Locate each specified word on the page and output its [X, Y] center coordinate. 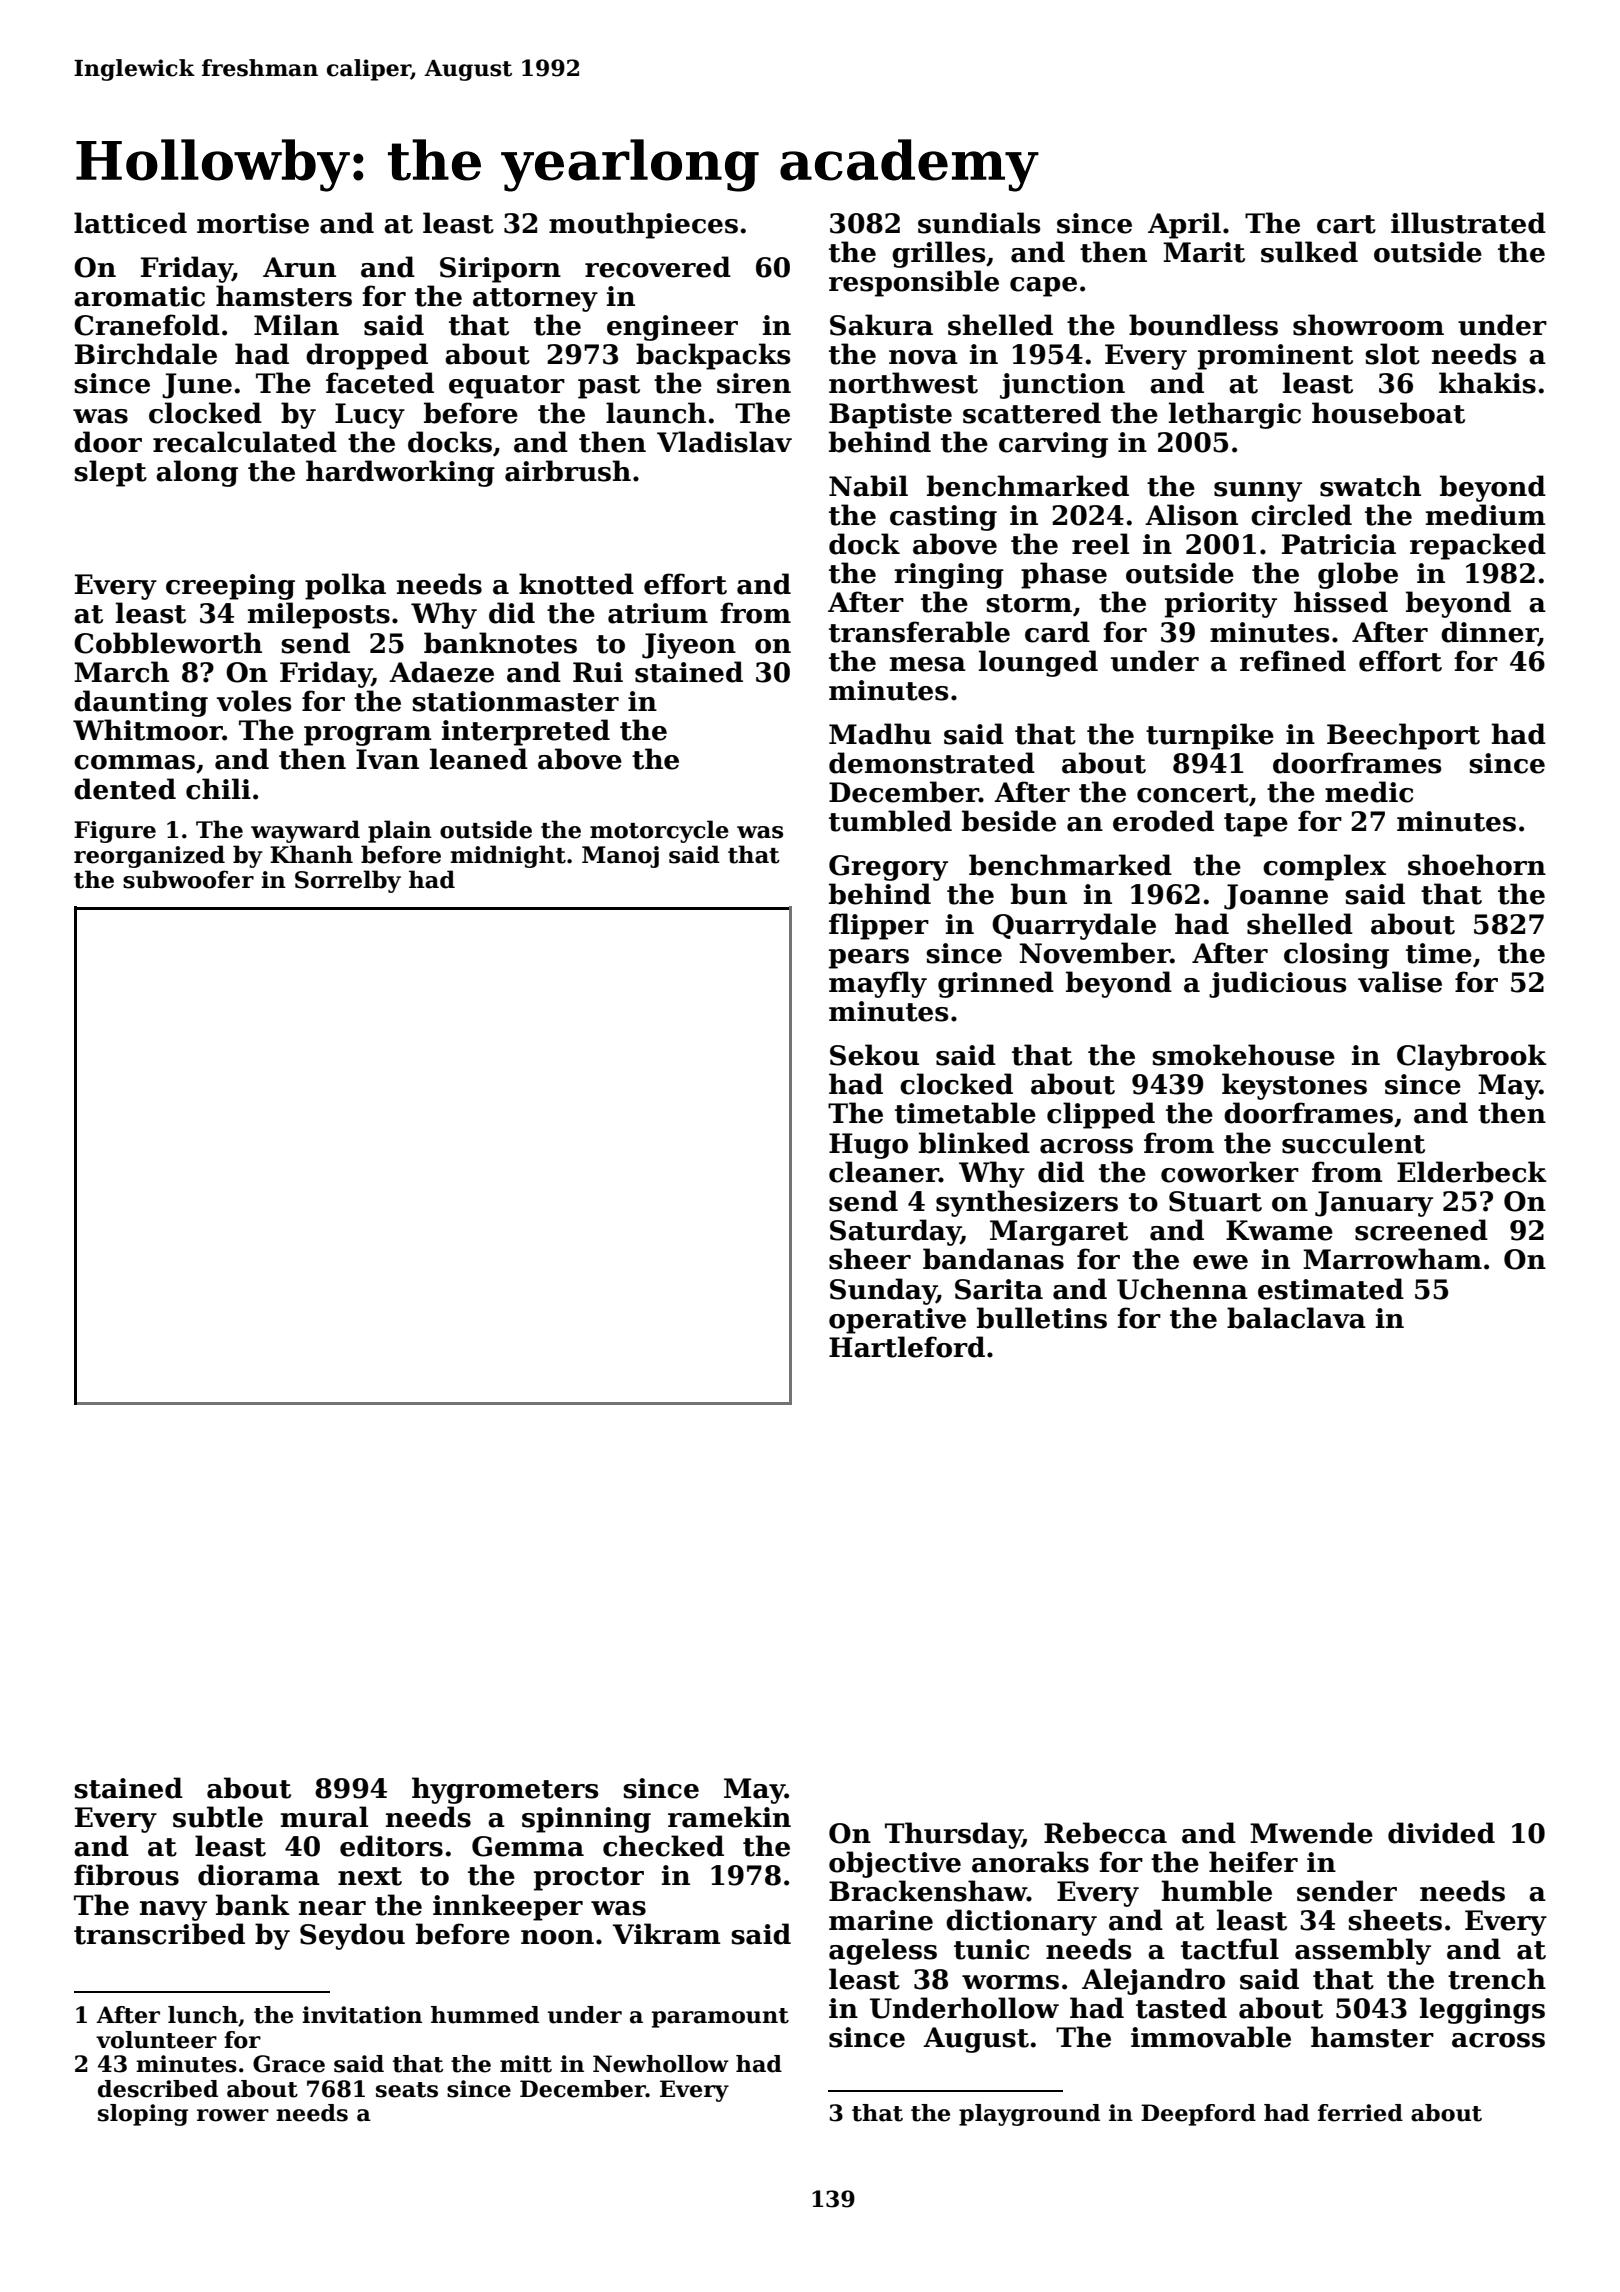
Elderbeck [1472, 1172]
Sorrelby [348, 881]
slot [1392, 354]
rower [233, 2115]
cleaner [884, 1172]
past [609, 387]
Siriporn [500, 270]
